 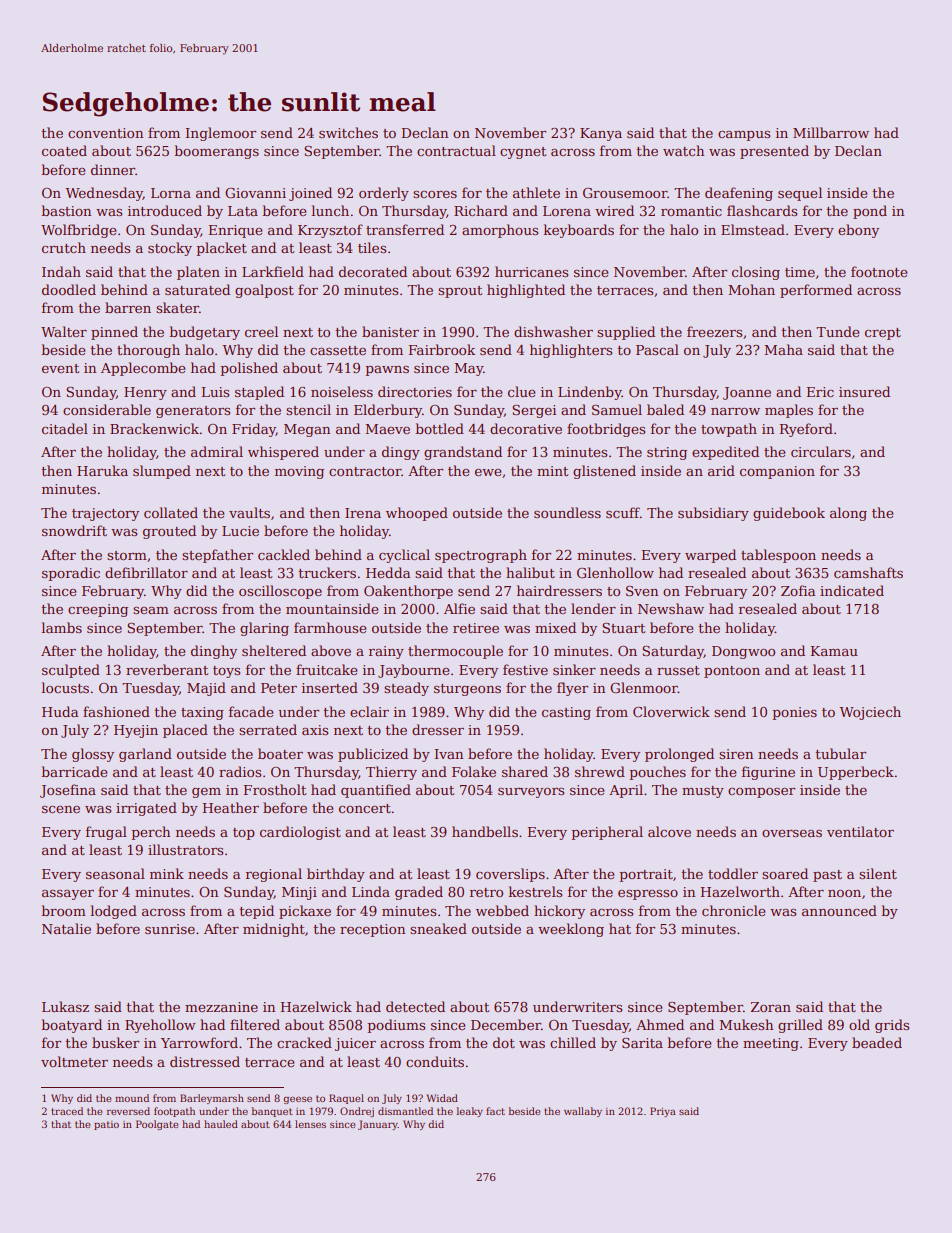 What do you see at coordinates (441, 349) in the screenshot?
I see `Fairbrook` at bounding box center [441, 349].
